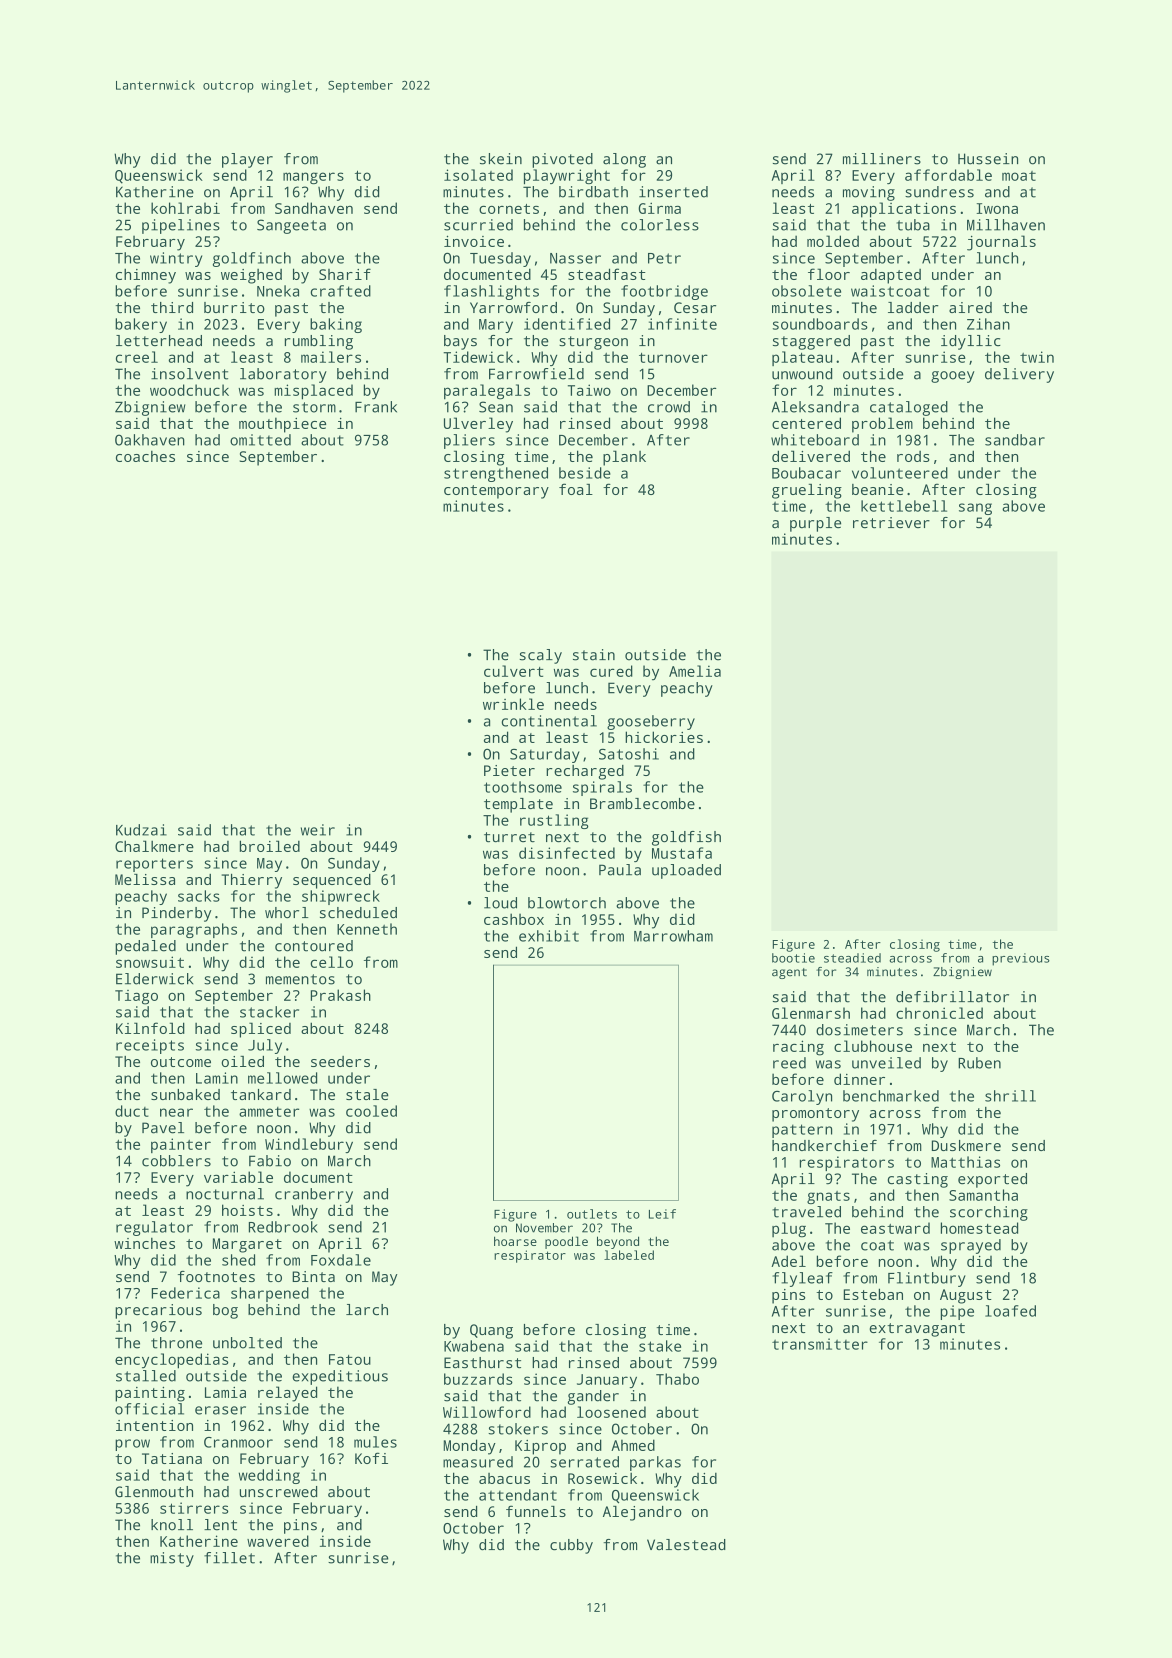  Describe the element at coordinates (571, 1546) in the document. I see `cubby` at that location.
